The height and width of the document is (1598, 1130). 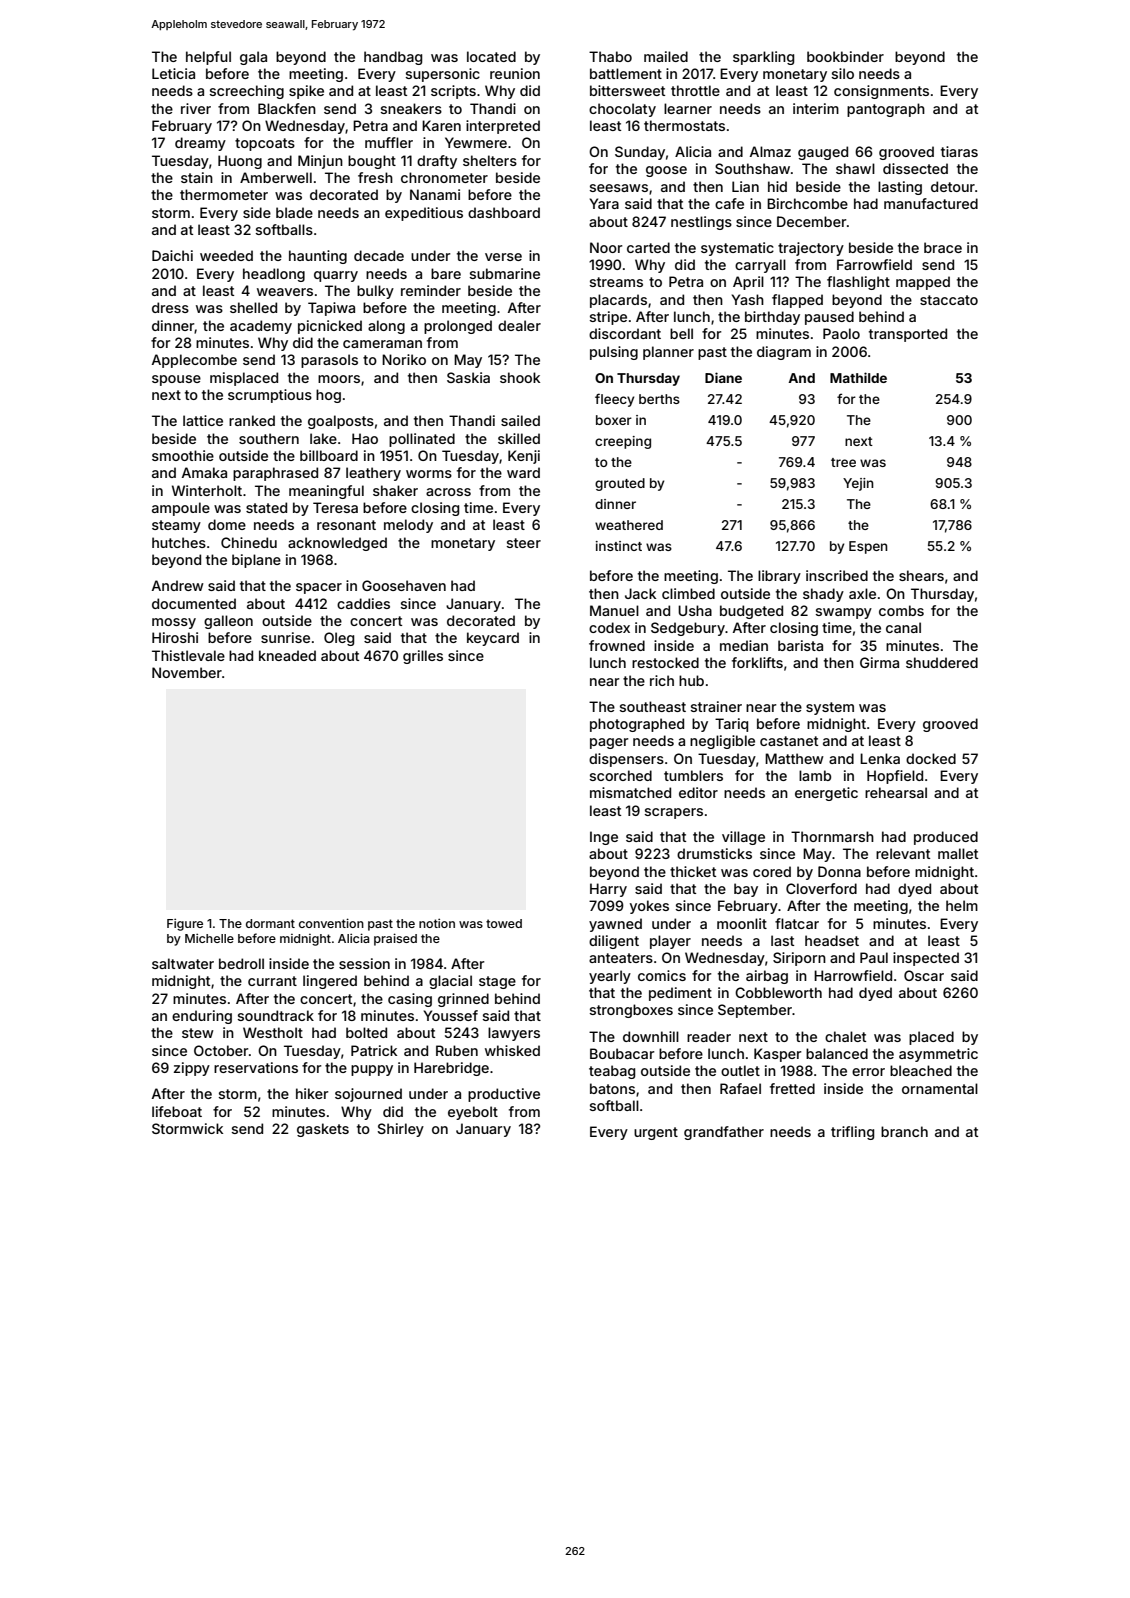 What do you see at coordinates (626, 760) in the document?
I see `dispensers` at bounding box center [626, 760].
